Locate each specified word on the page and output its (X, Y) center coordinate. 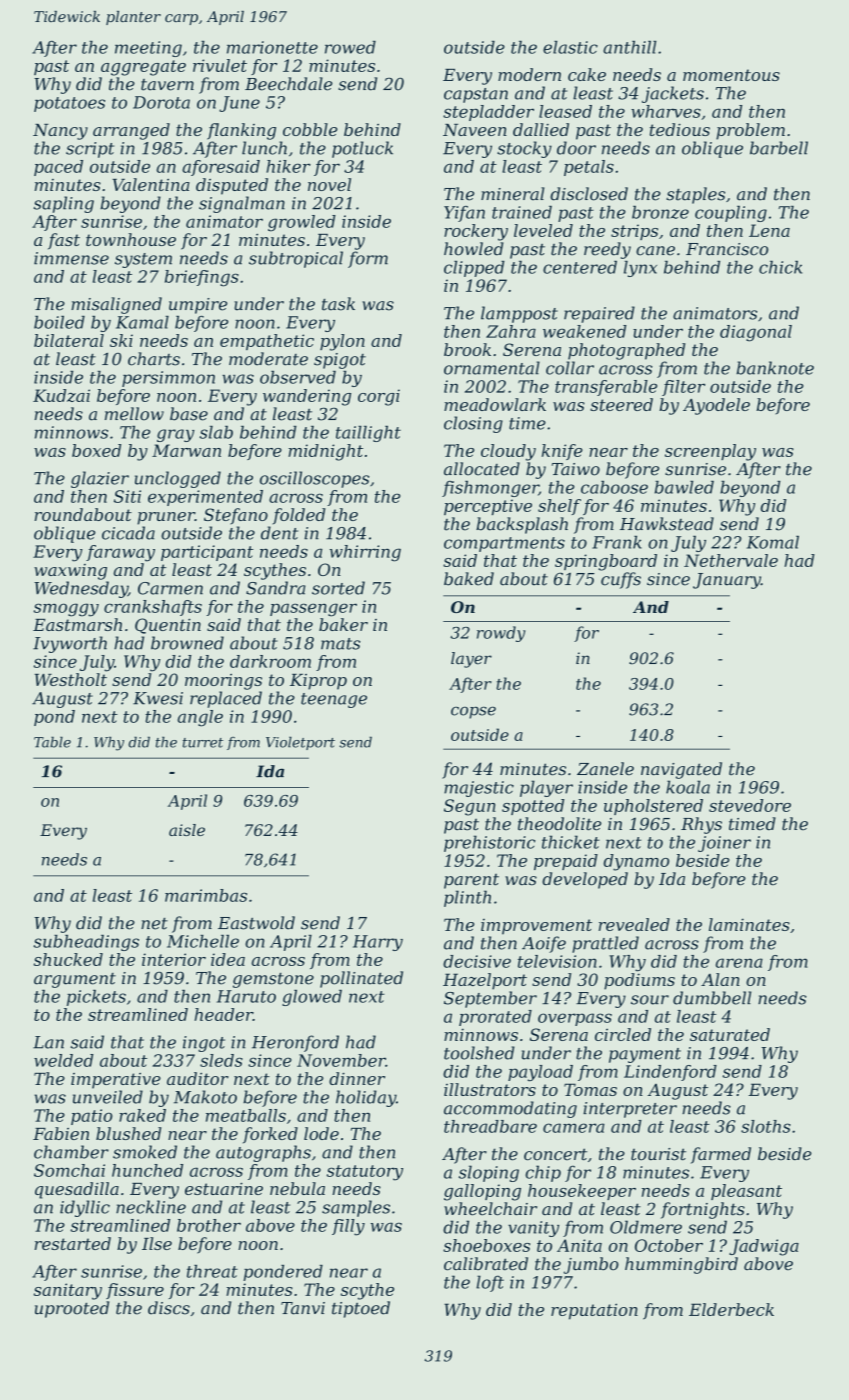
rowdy (501, 634)
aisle (187, 830)
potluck (362, 149)
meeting (148, 49)
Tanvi (303, 1308)
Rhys (701, 825)
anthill (629, 47)
